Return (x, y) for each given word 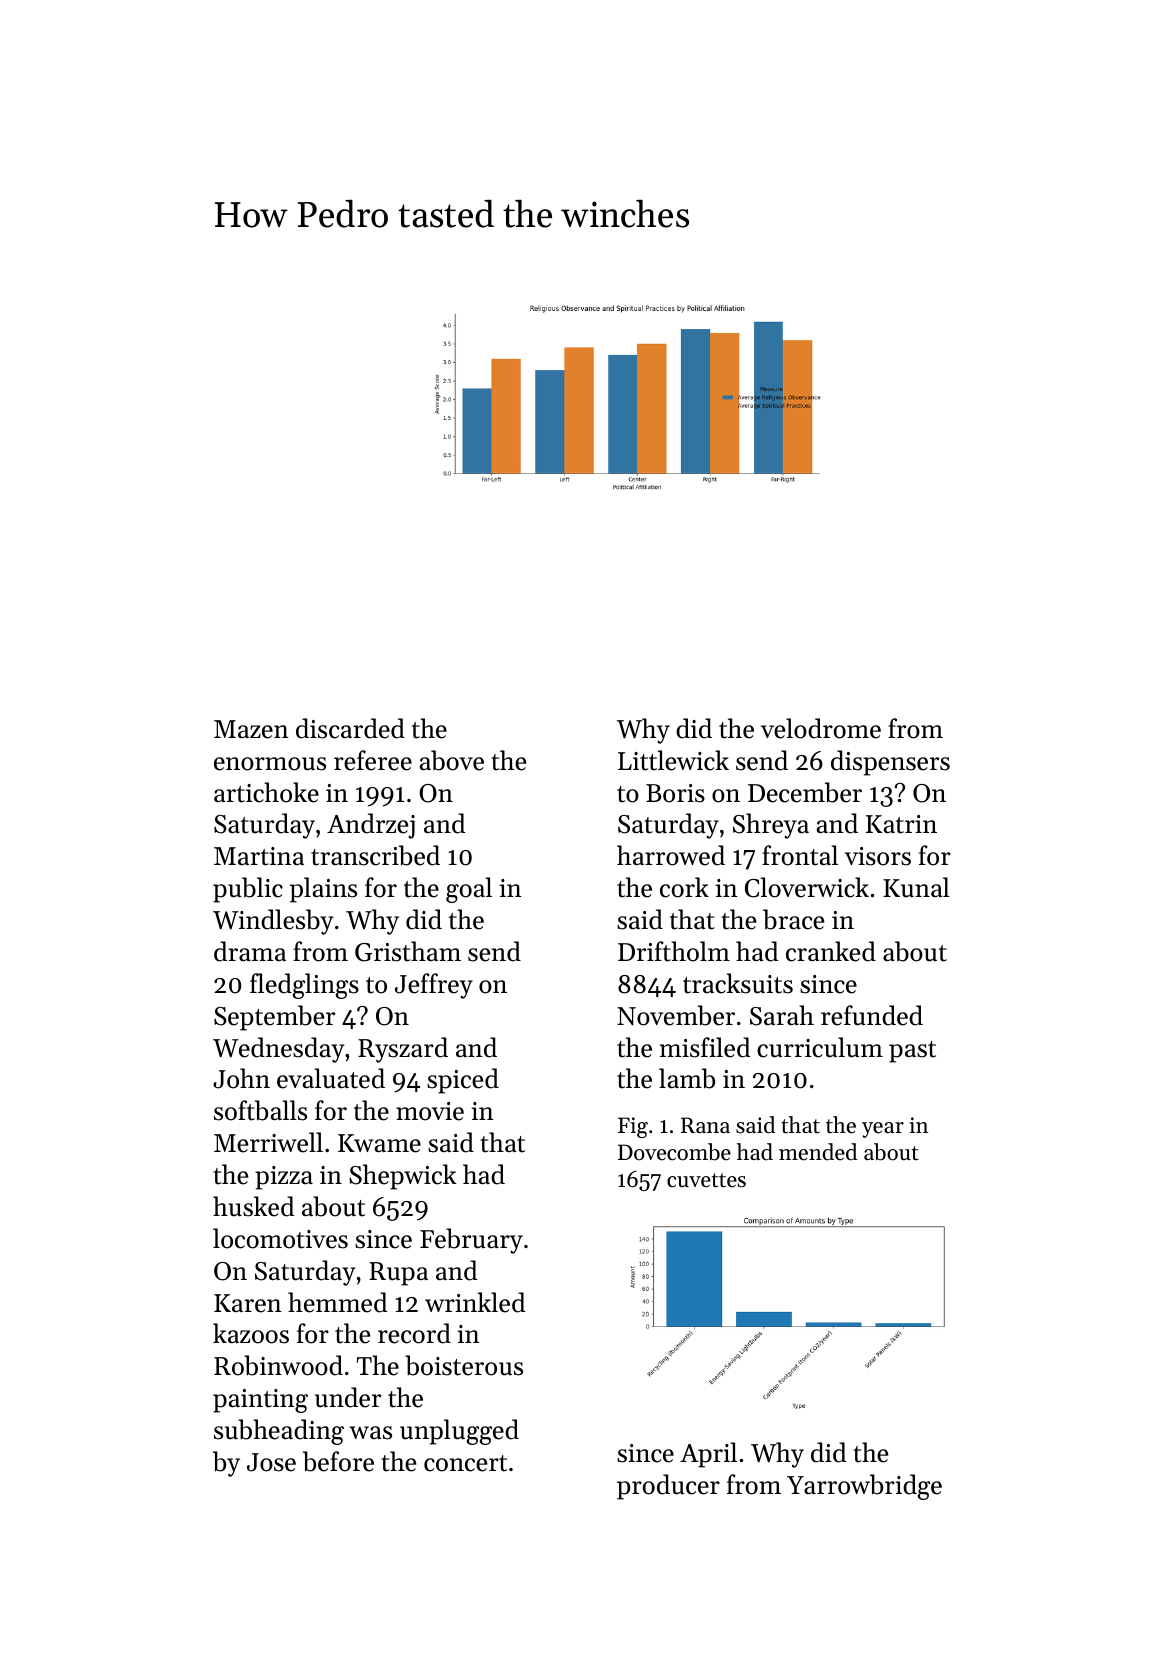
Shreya (771, 826)
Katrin (901, 824)
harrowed (671, 855)
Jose (271, 1462)
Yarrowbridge (864, 1487)
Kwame (379, 1143)
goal (469, 890)
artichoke (266, 792)
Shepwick (403, 1177)
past (912, 1052)
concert (465, 1463)
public (248, 890)
